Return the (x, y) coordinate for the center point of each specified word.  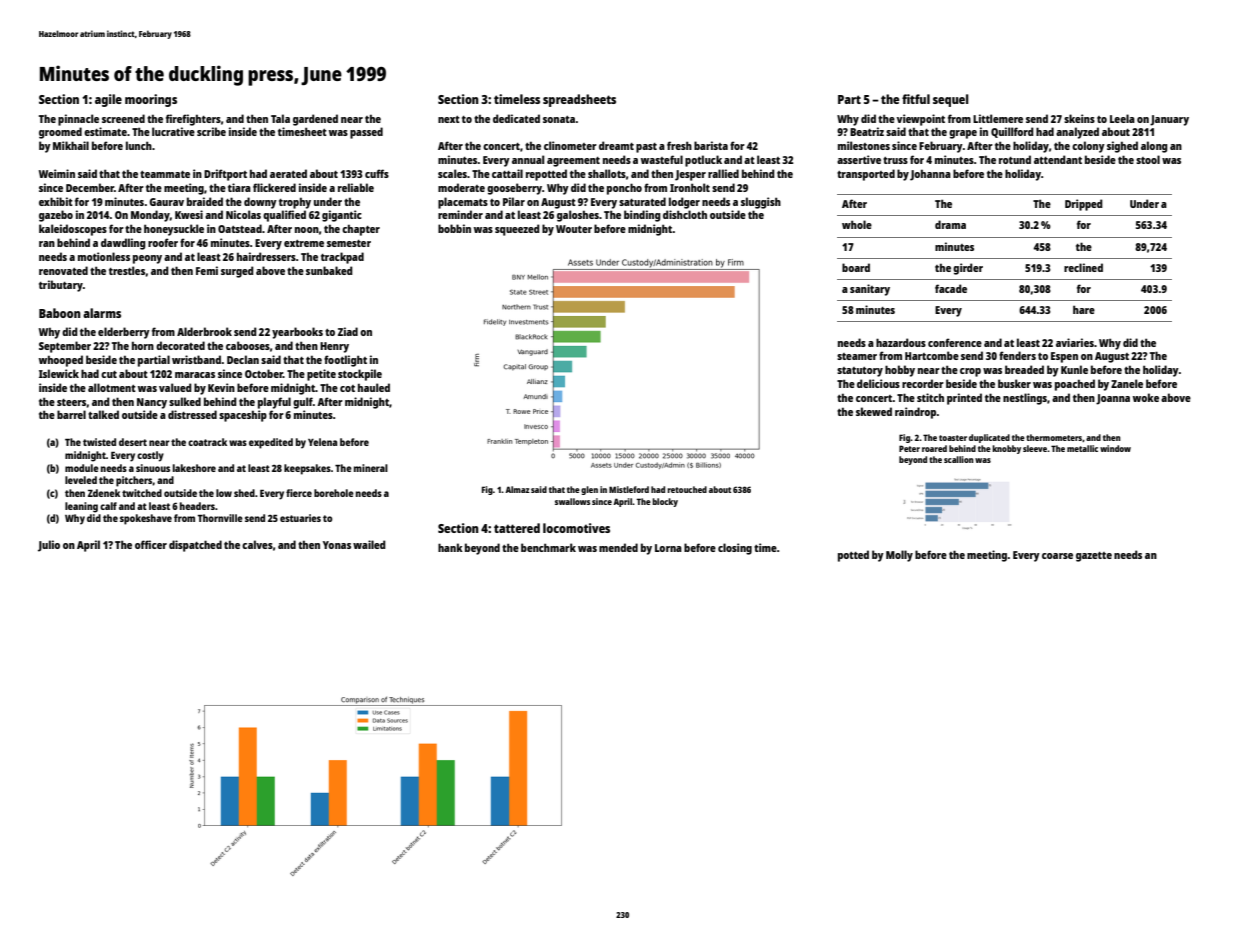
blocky (665, 502)
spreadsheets (579, 100)
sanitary (870, 290)
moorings (151, 100)
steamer (857, 356)
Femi (207, 270)
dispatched (195, 546)
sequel (951, 100)
